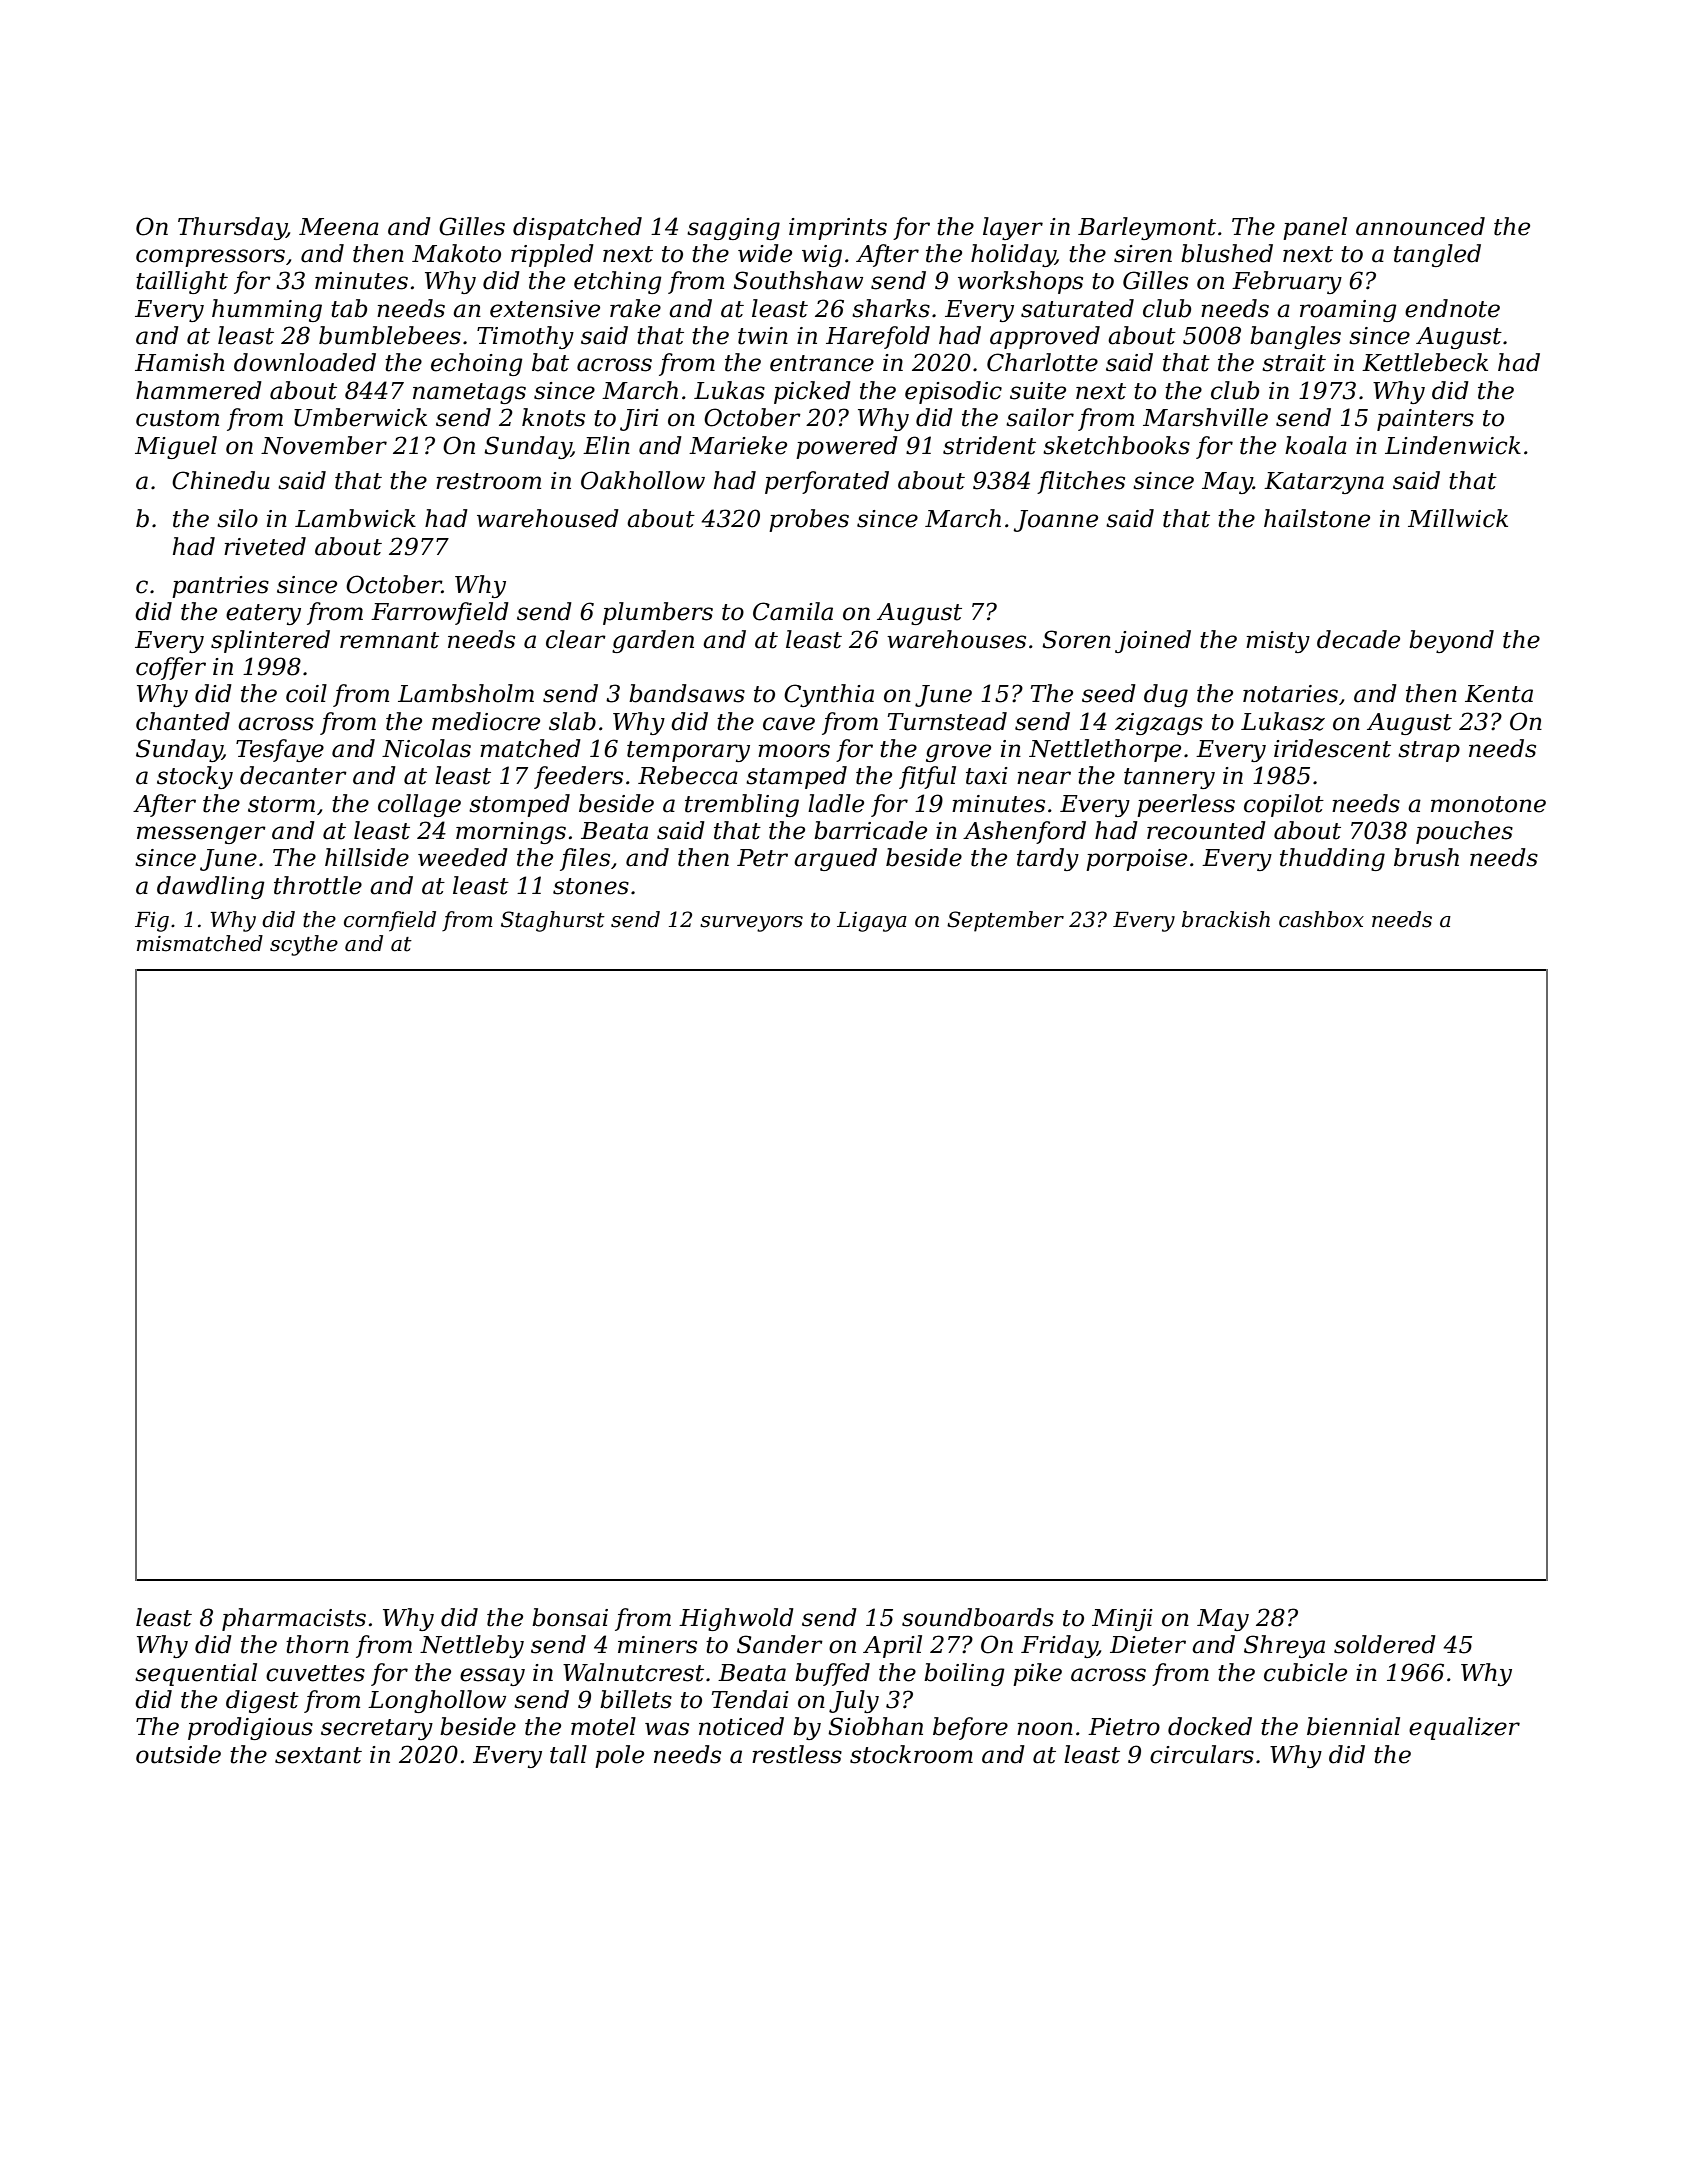  I want to click on soundboards, so click(978, 1617).
